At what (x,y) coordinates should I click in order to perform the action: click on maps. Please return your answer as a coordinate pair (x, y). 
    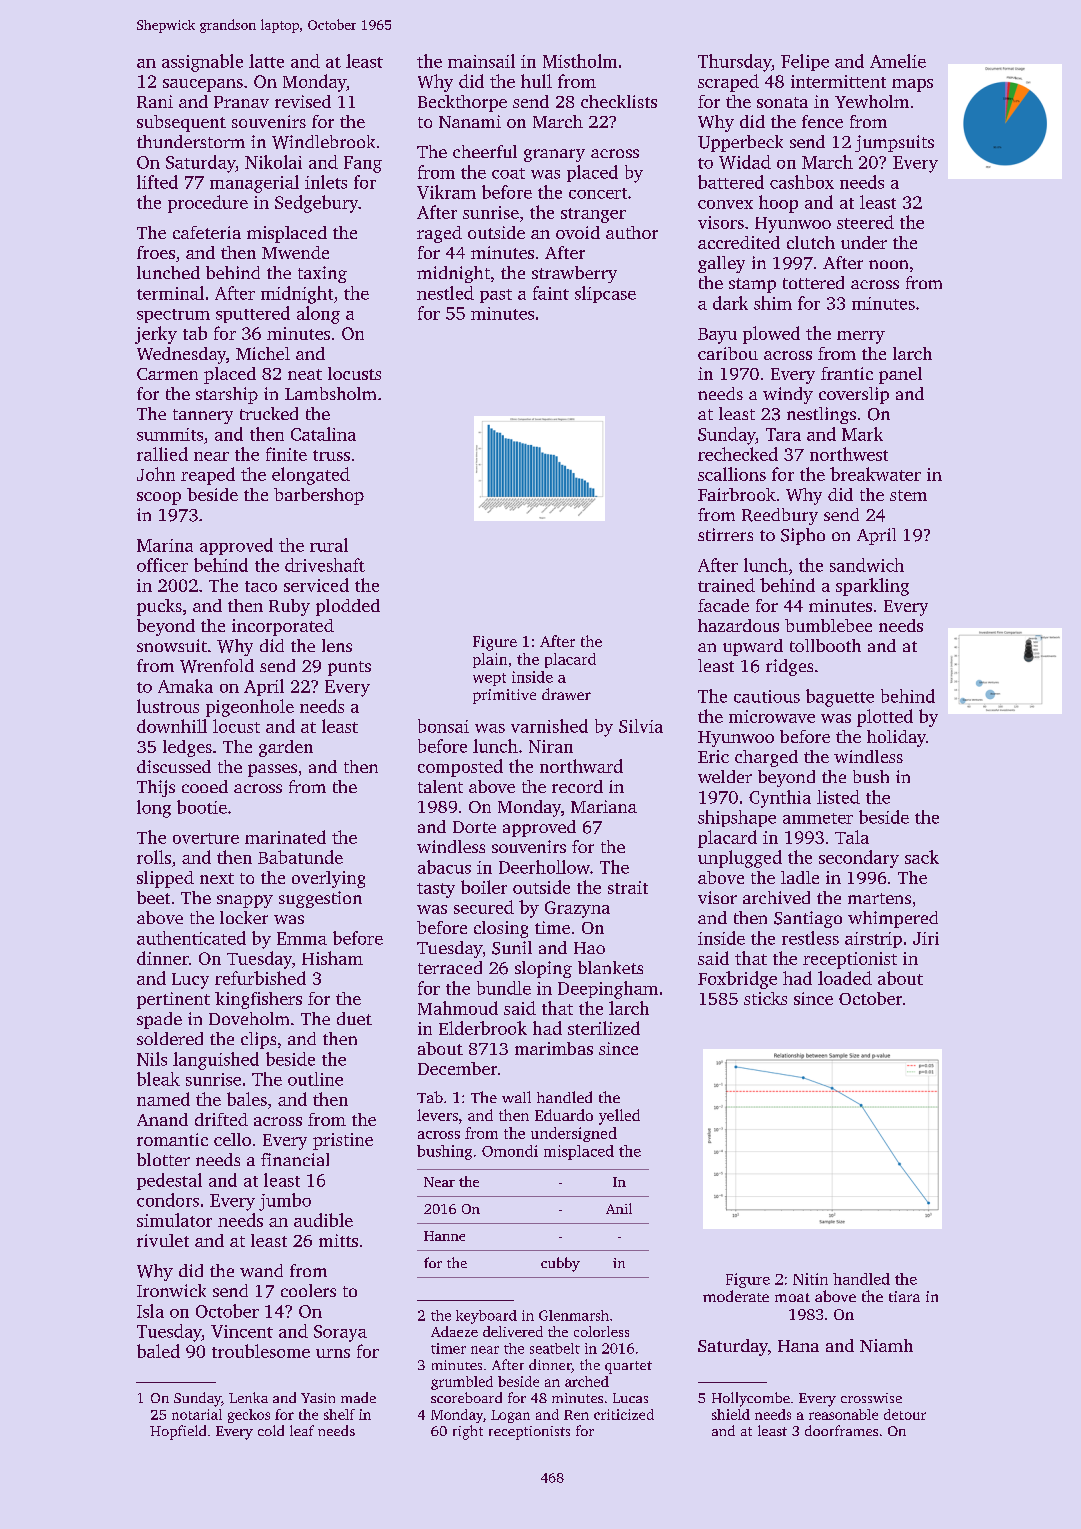
    Looking at the image, I should click on (912, 85).
